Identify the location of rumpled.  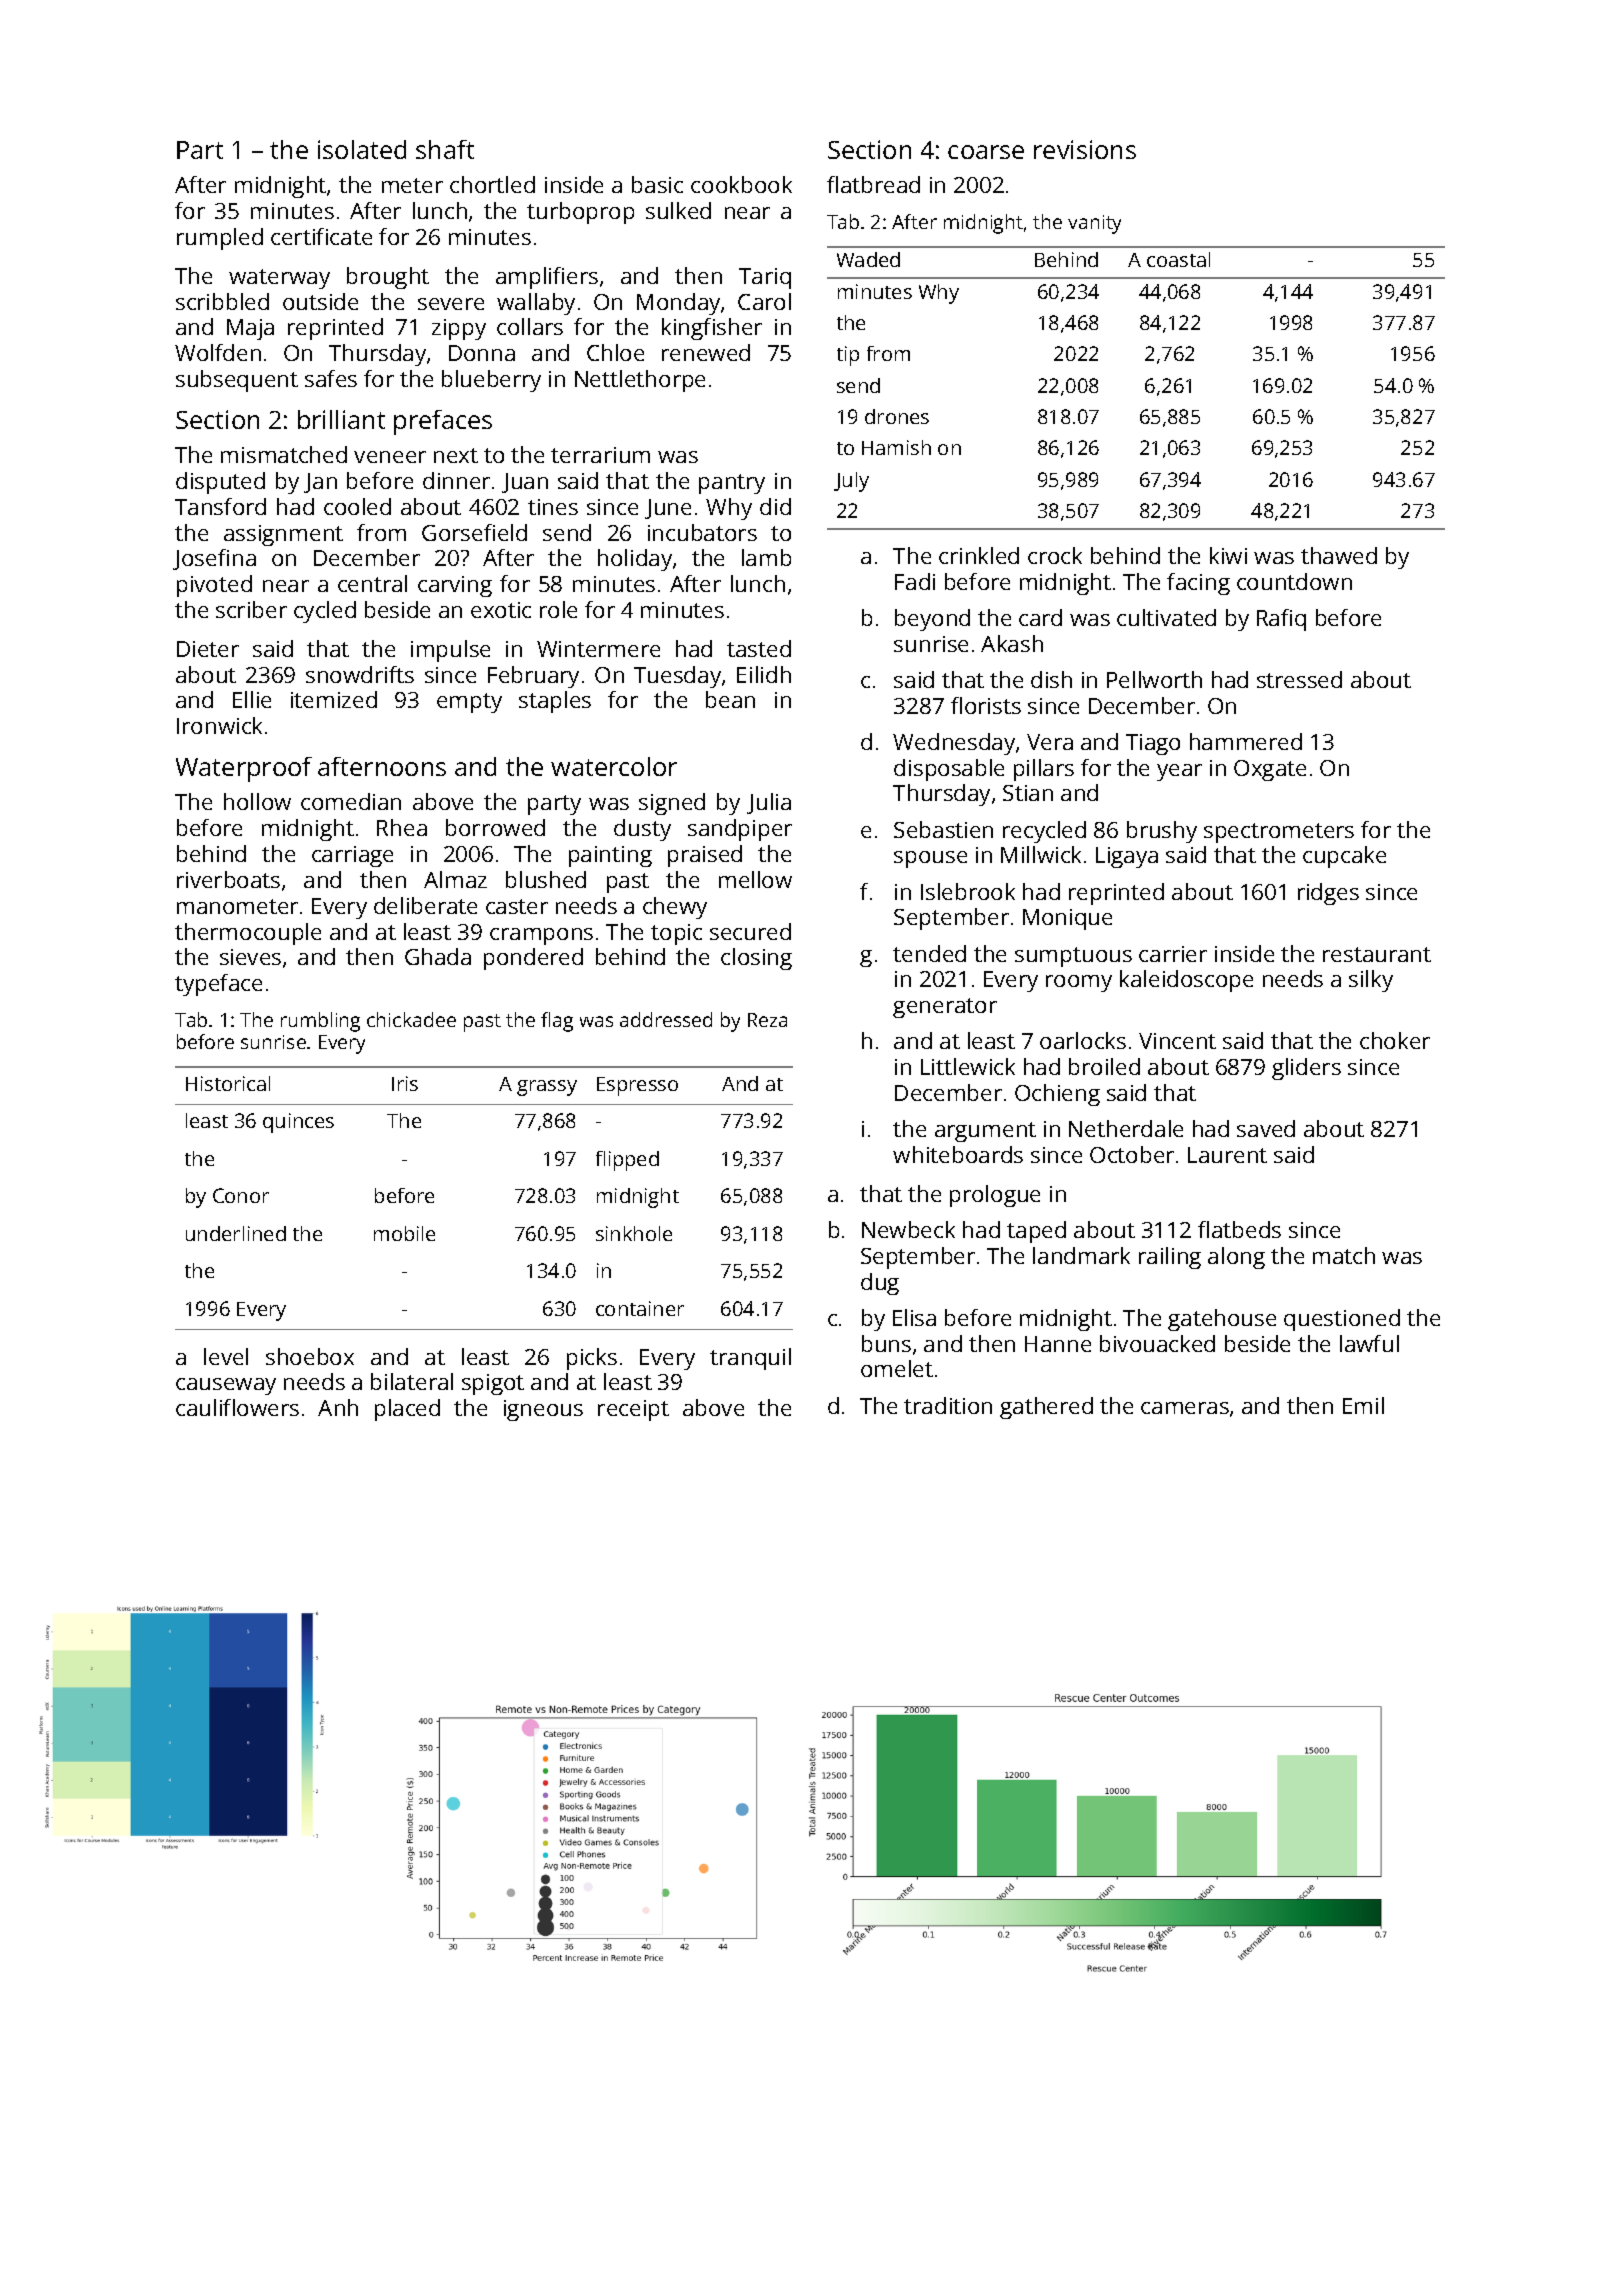
(220, 239).
